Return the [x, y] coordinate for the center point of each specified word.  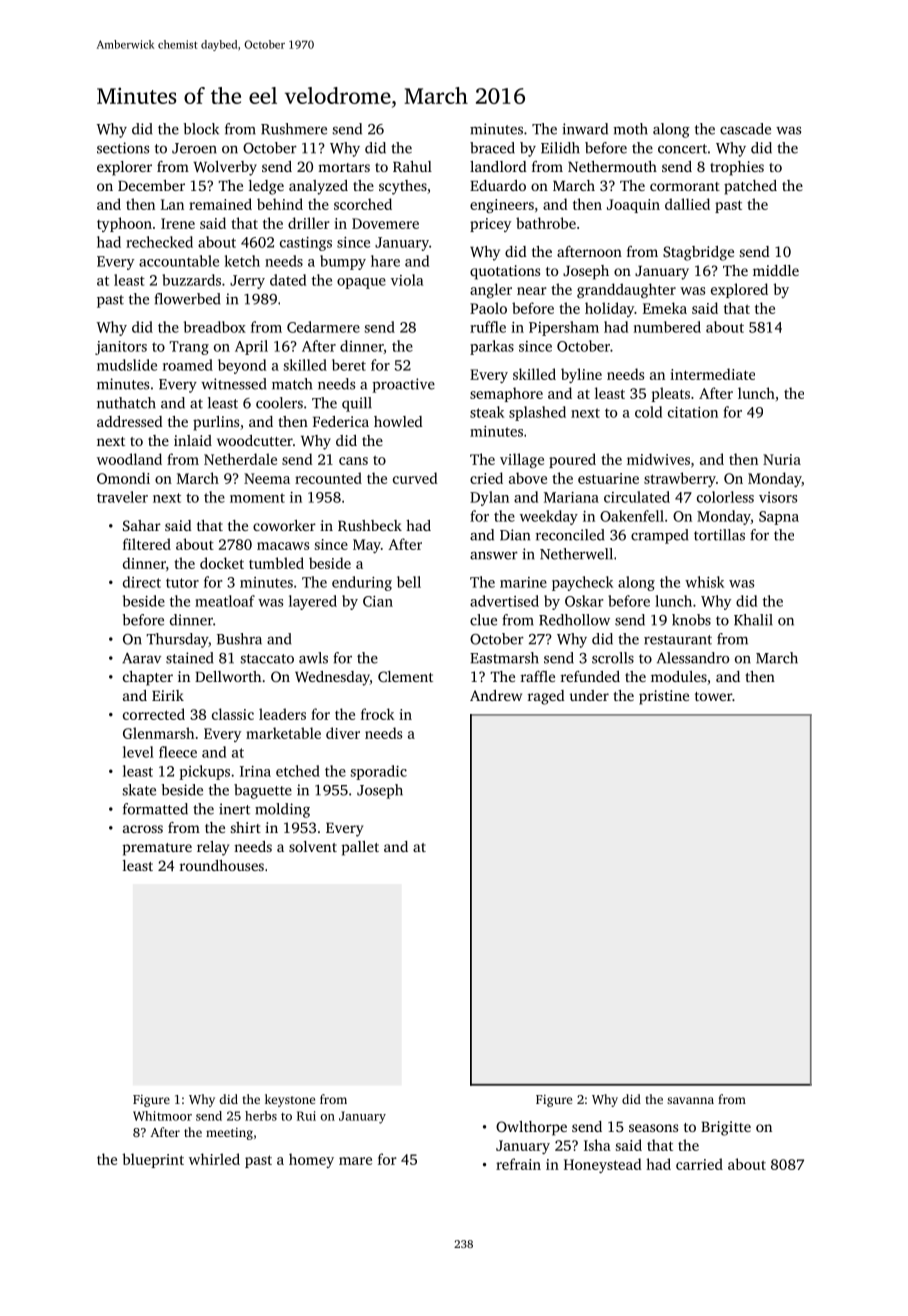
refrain [518, 1164]
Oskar [584, 601]
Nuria [782, 459]
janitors [121, 348]
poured [572, 460]
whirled [214, 1159]
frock [378, 714]
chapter [148, 678]
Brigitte [726, 1128]
